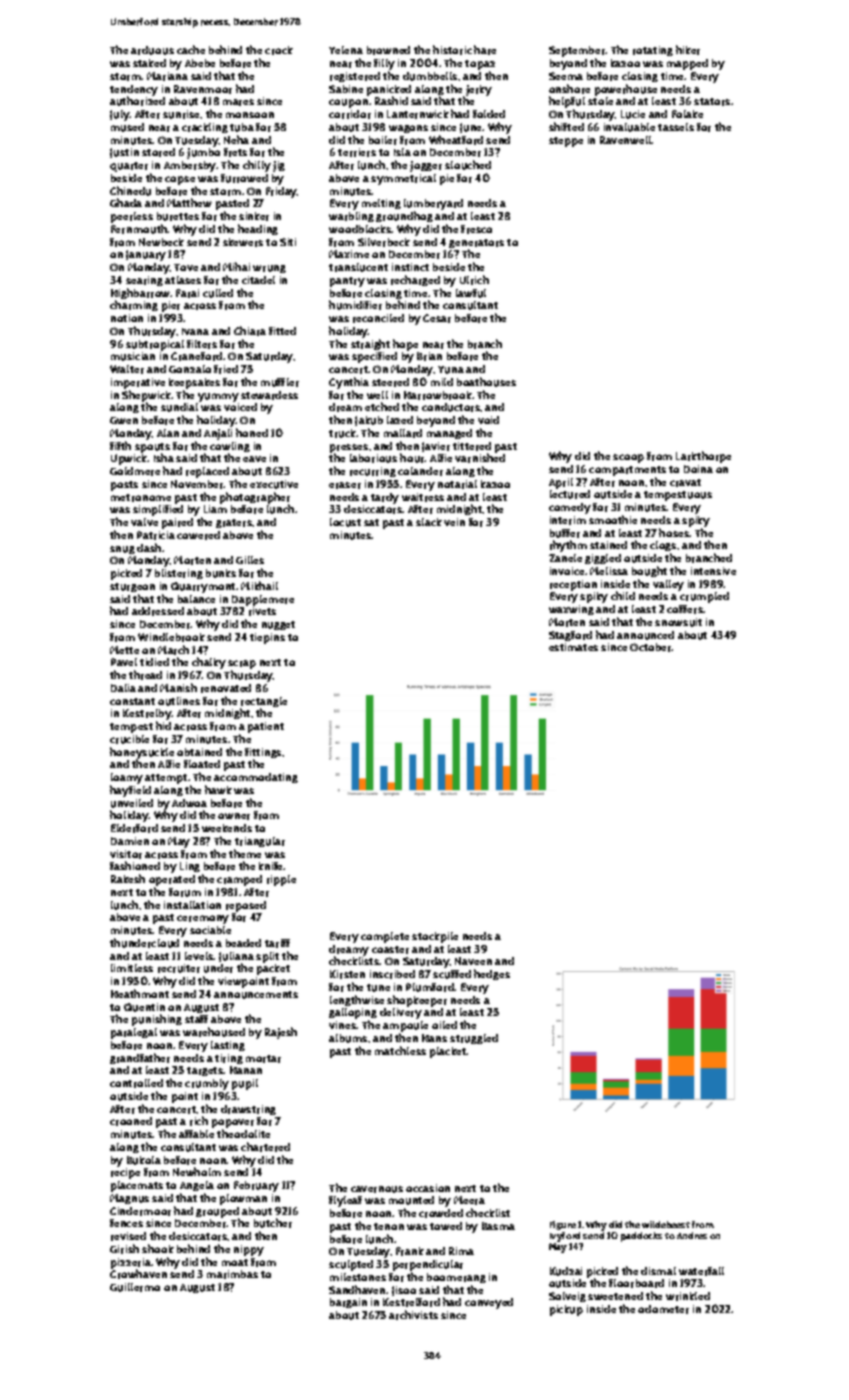  Describe the element at coordinates (358, 1277) in the image. I see `milestones` at that location.
